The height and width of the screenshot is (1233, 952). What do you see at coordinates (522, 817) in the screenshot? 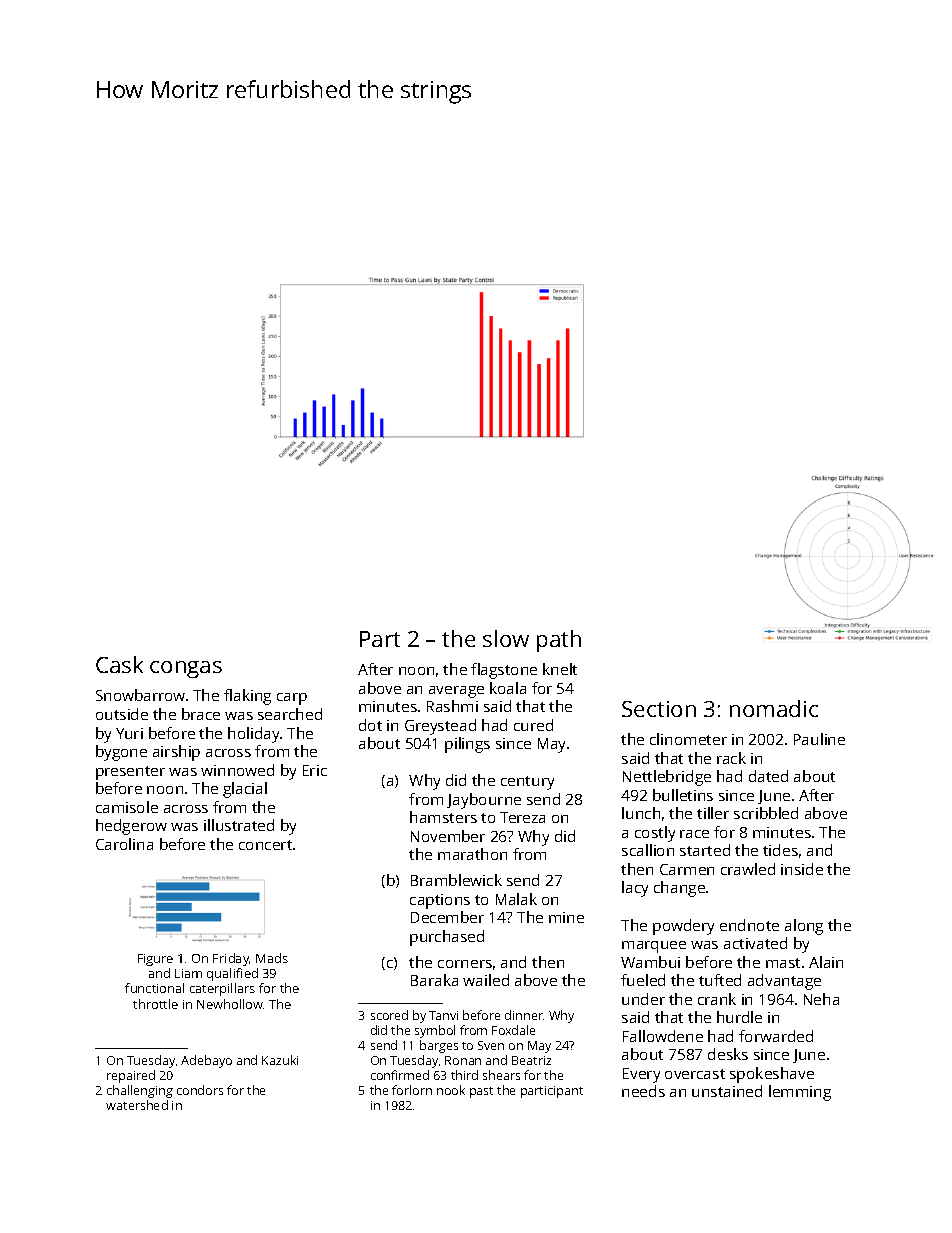
I see `Tereza` at bounding box center [522, 817].
